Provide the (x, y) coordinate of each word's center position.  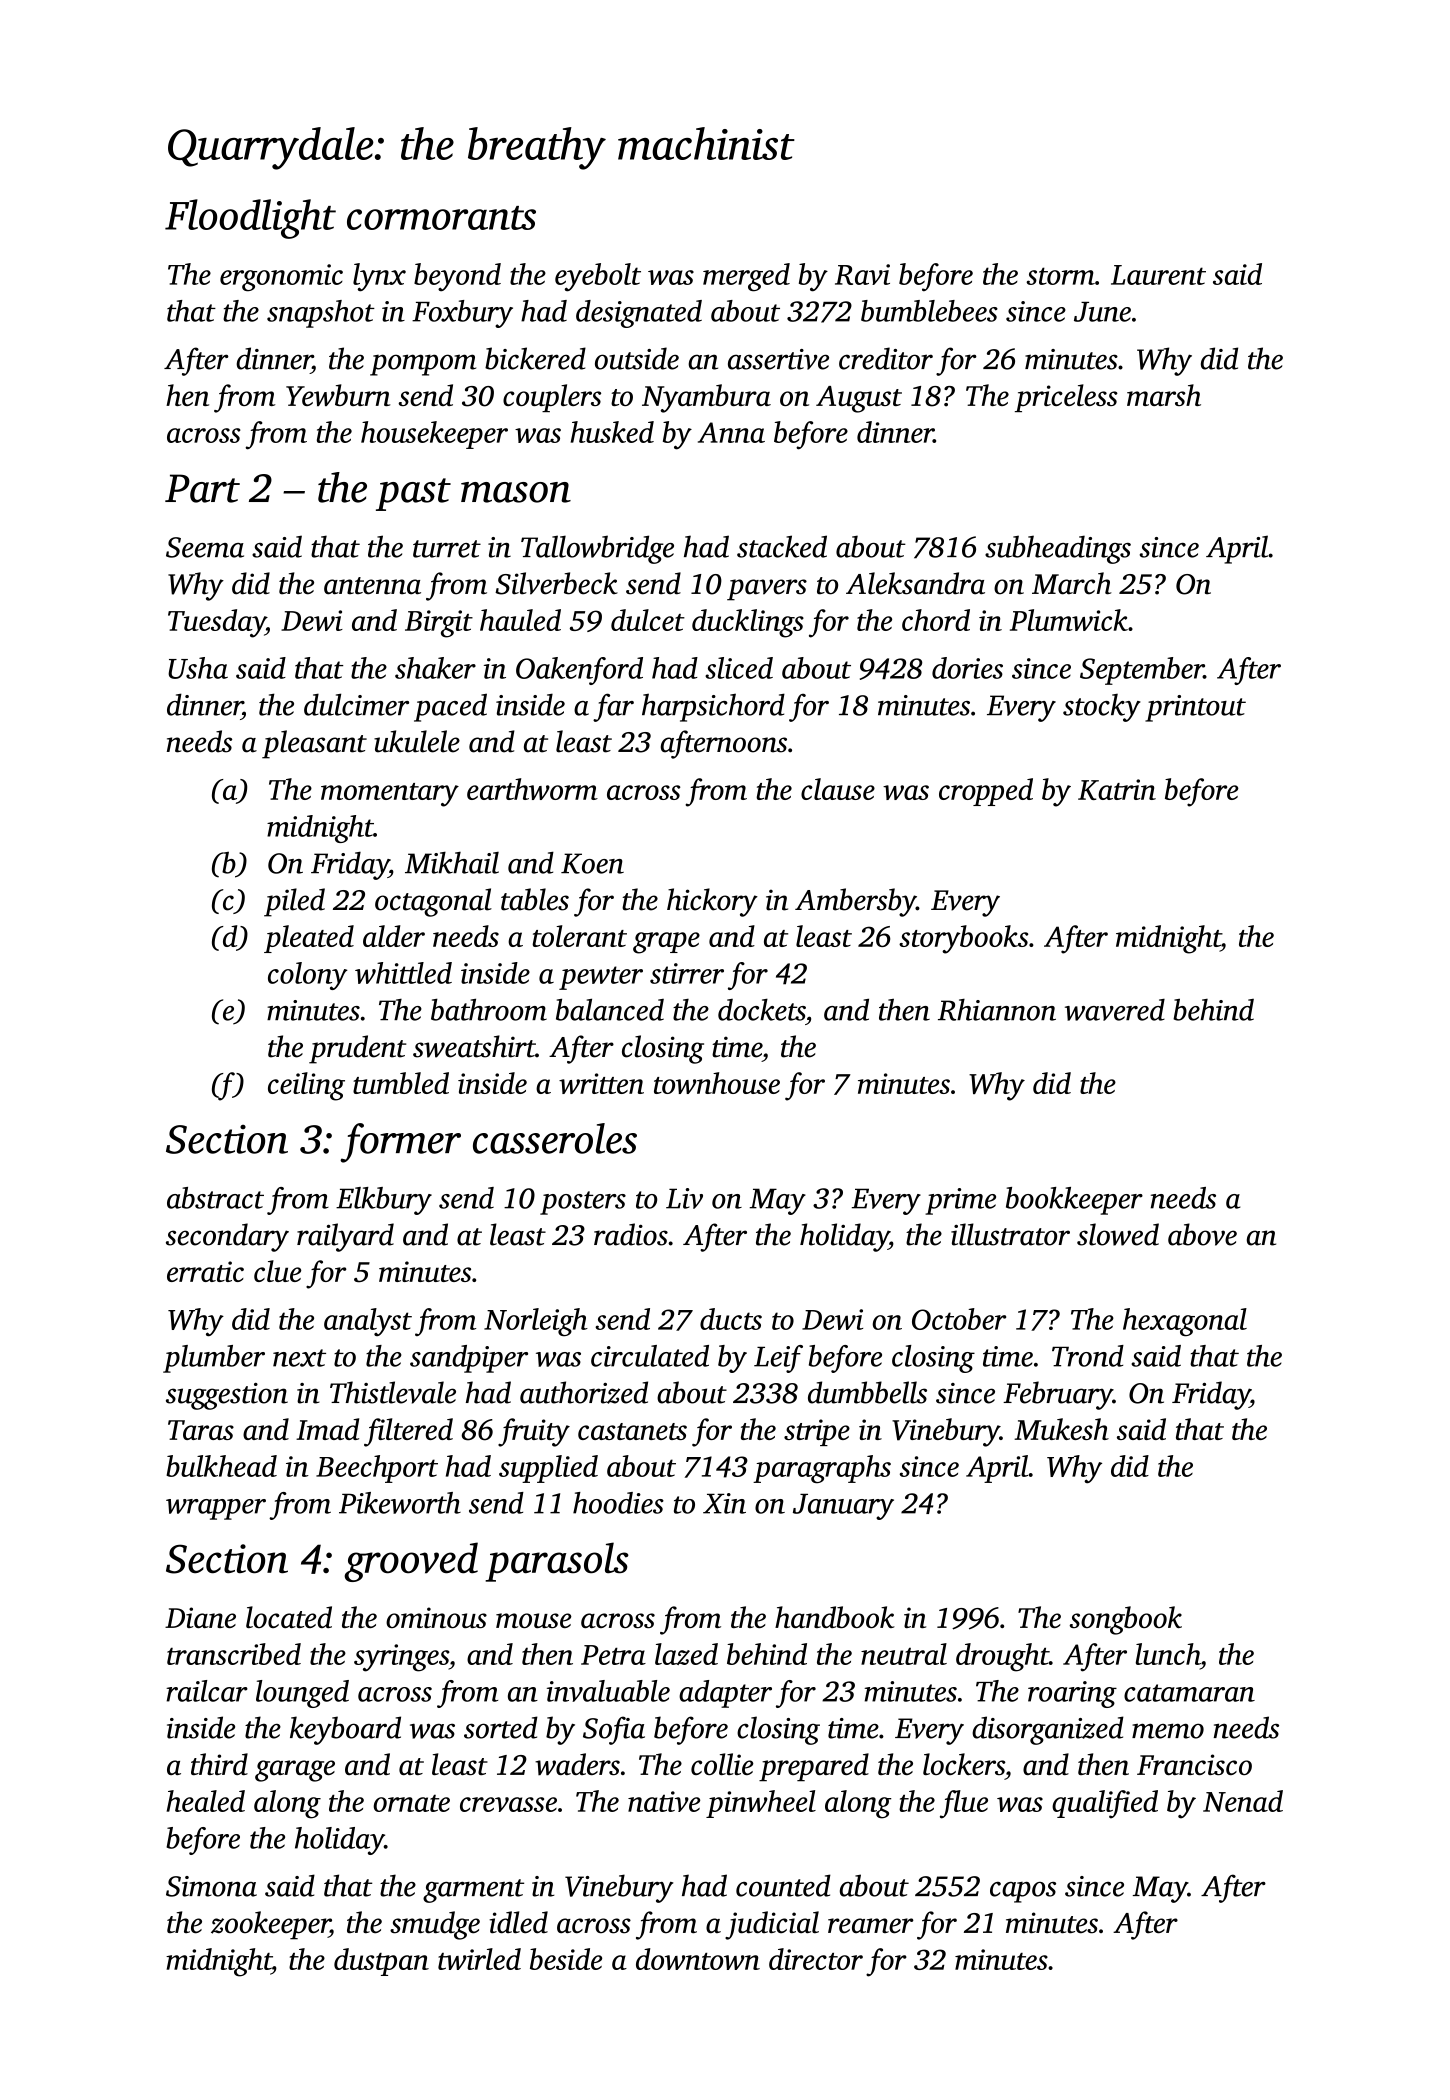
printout (1195, 708)
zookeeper (270, 1925)
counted (783, 1885)
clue (277, 1271)
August (859, 399)
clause (838, 789)
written (601, 1083)
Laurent (1158, 275)
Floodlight (250, 219)
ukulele (417, 741)
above (1202, 1234)
